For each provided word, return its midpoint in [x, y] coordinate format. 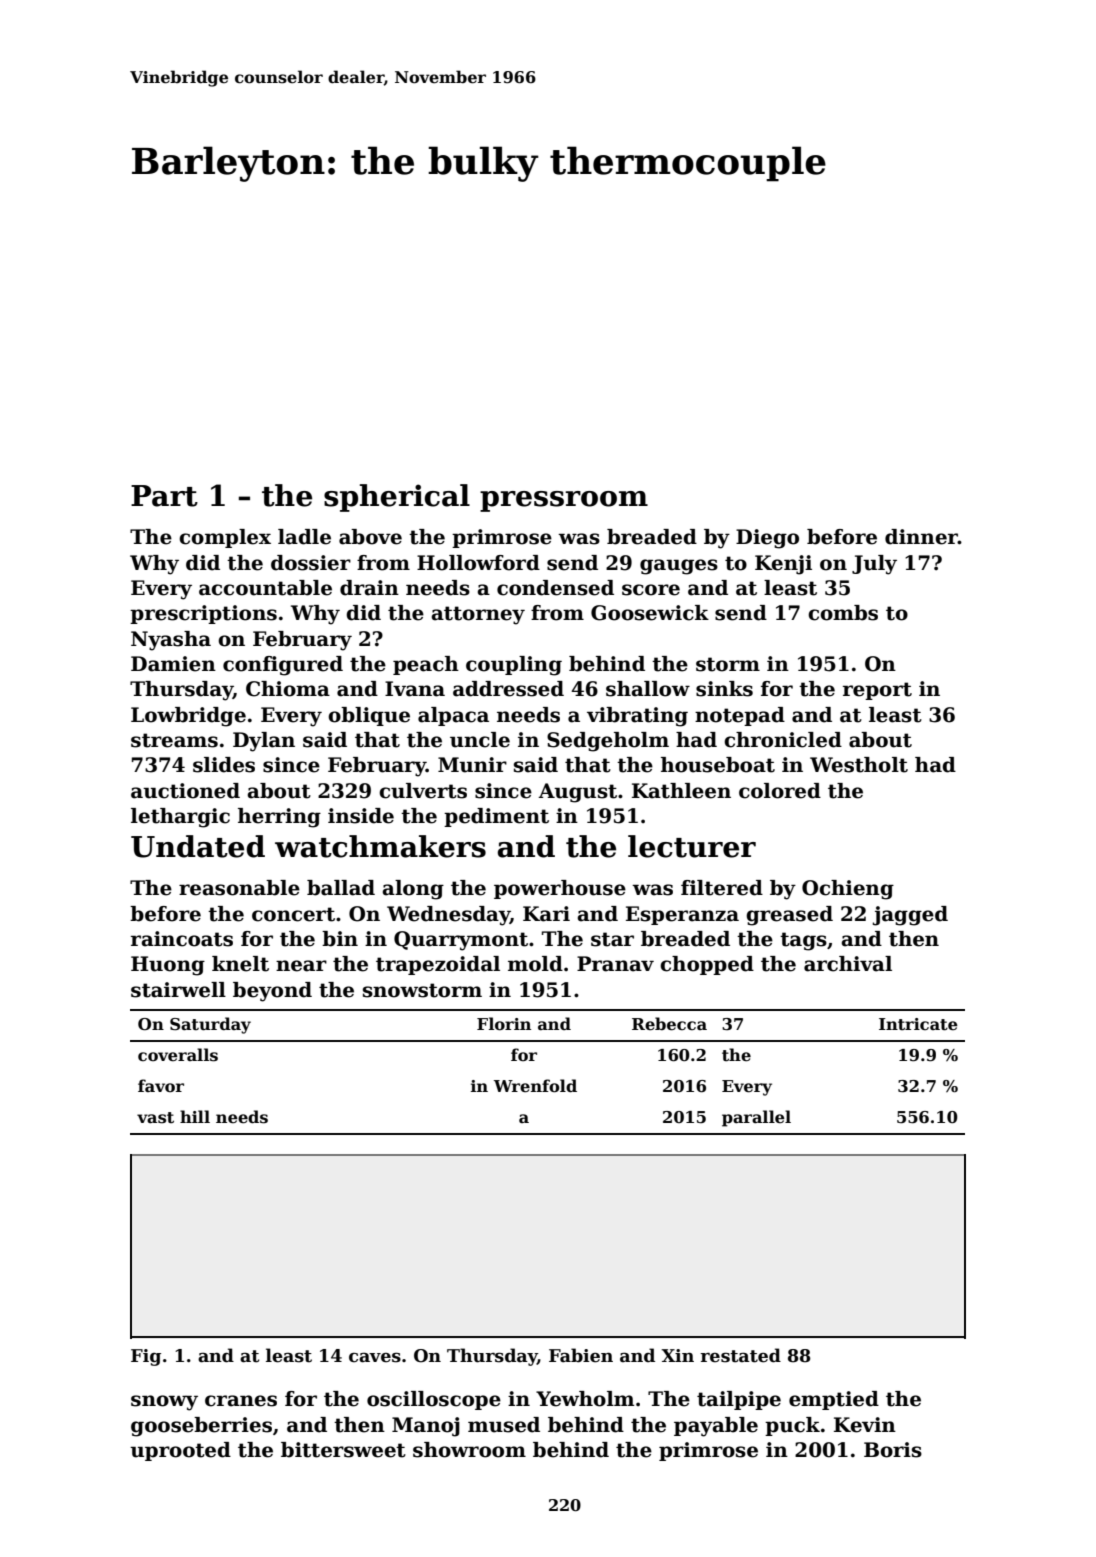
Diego [767, 539]
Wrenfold [535, 1086]
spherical [397, 498]
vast [155, 1118]
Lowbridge [188, 717]
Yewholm [585, 1399]
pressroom [564, 501]
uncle [480, 740]
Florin [504, 1024]
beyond [272, 992]
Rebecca [669, 1024]
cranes [241, 1401]
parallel [756, 1118]
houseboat [718, 765]
